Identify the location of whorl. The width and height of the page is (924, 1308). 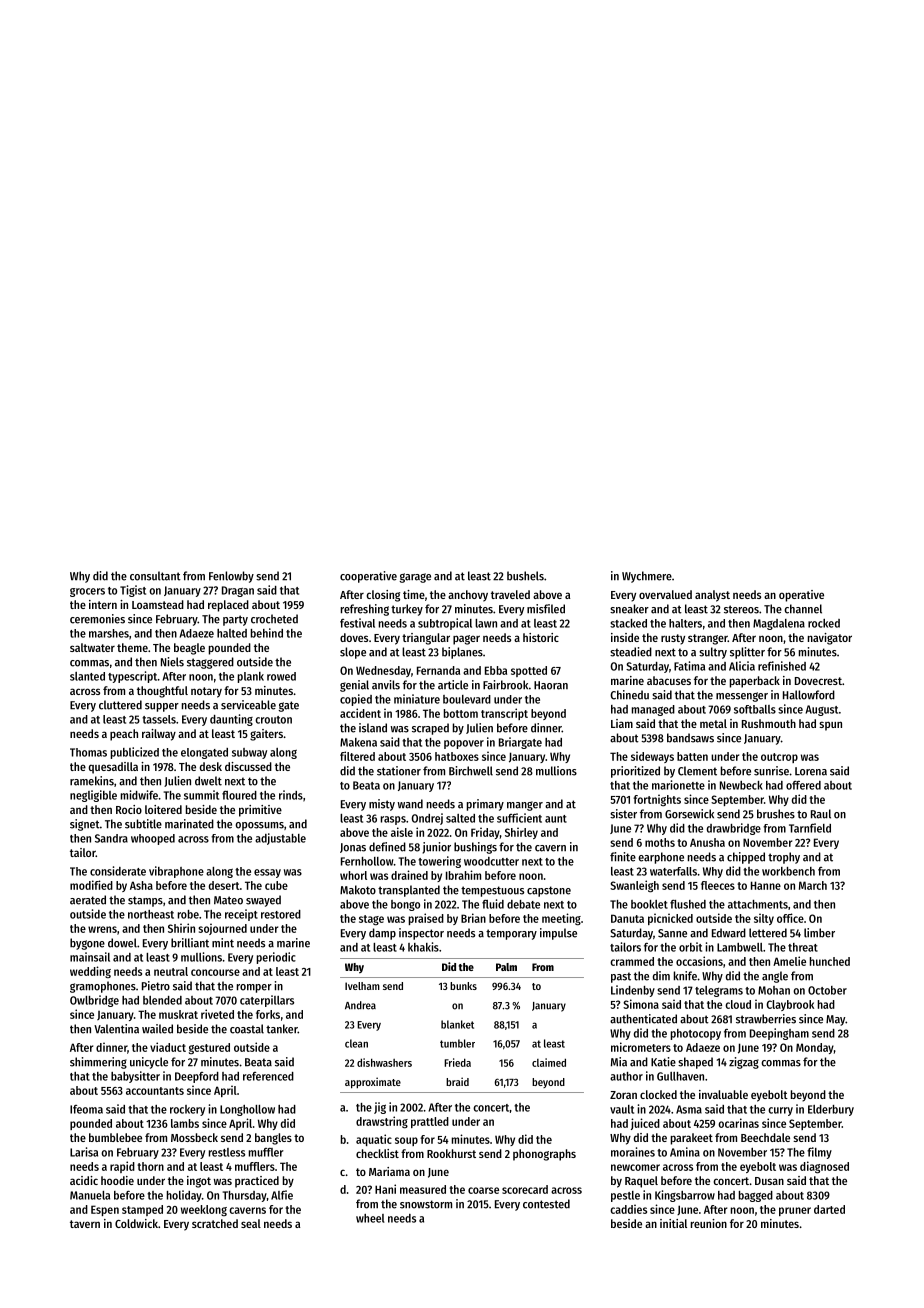
(353, 875).
